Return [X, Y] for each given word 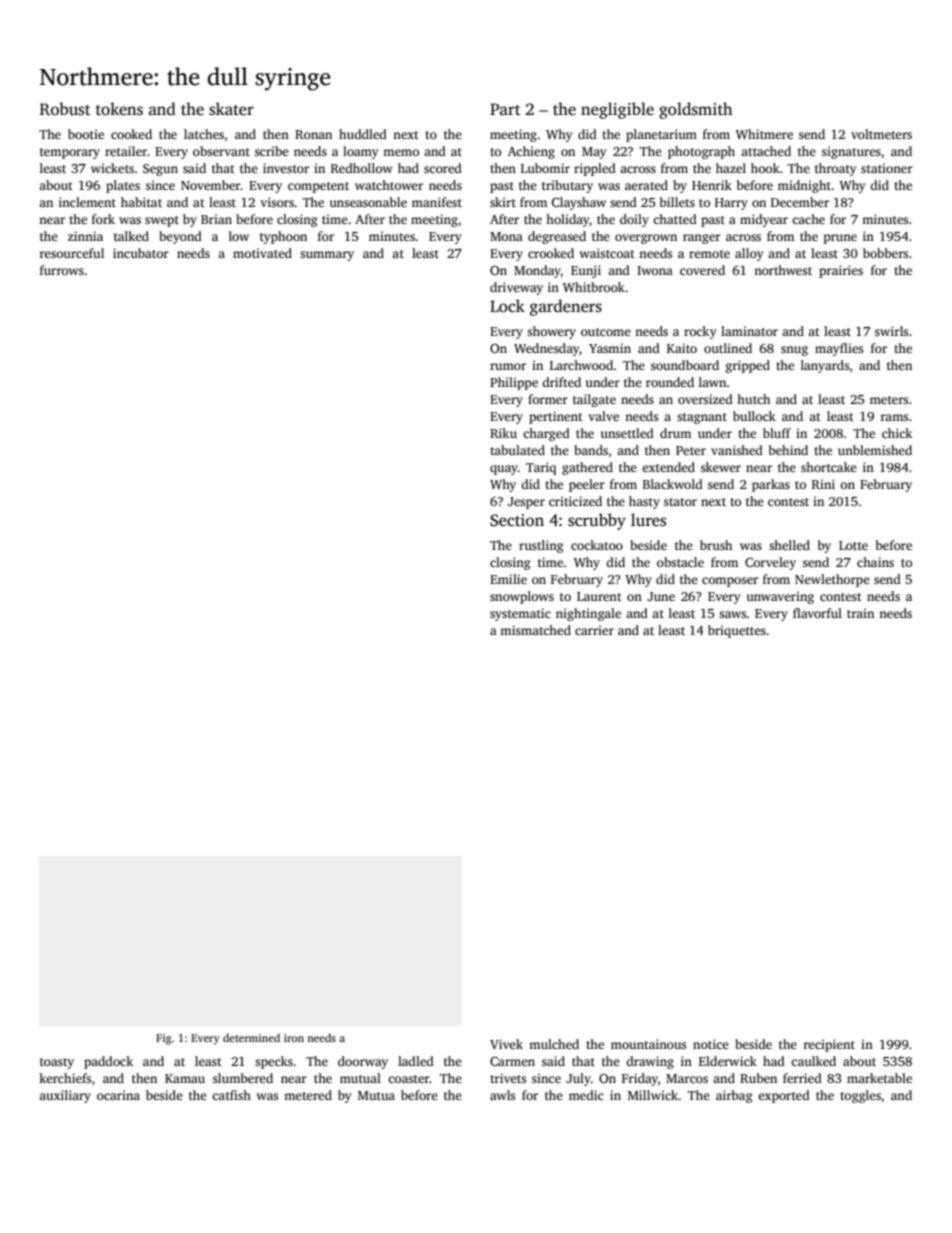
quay [504, 470]
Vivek [506, 1044]
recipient [829, 1045]
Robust [65, 109]
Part [505, 109]
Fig [163, 1039]
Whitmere [764, 134]
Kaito [682, 348]
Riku [503, 433]
